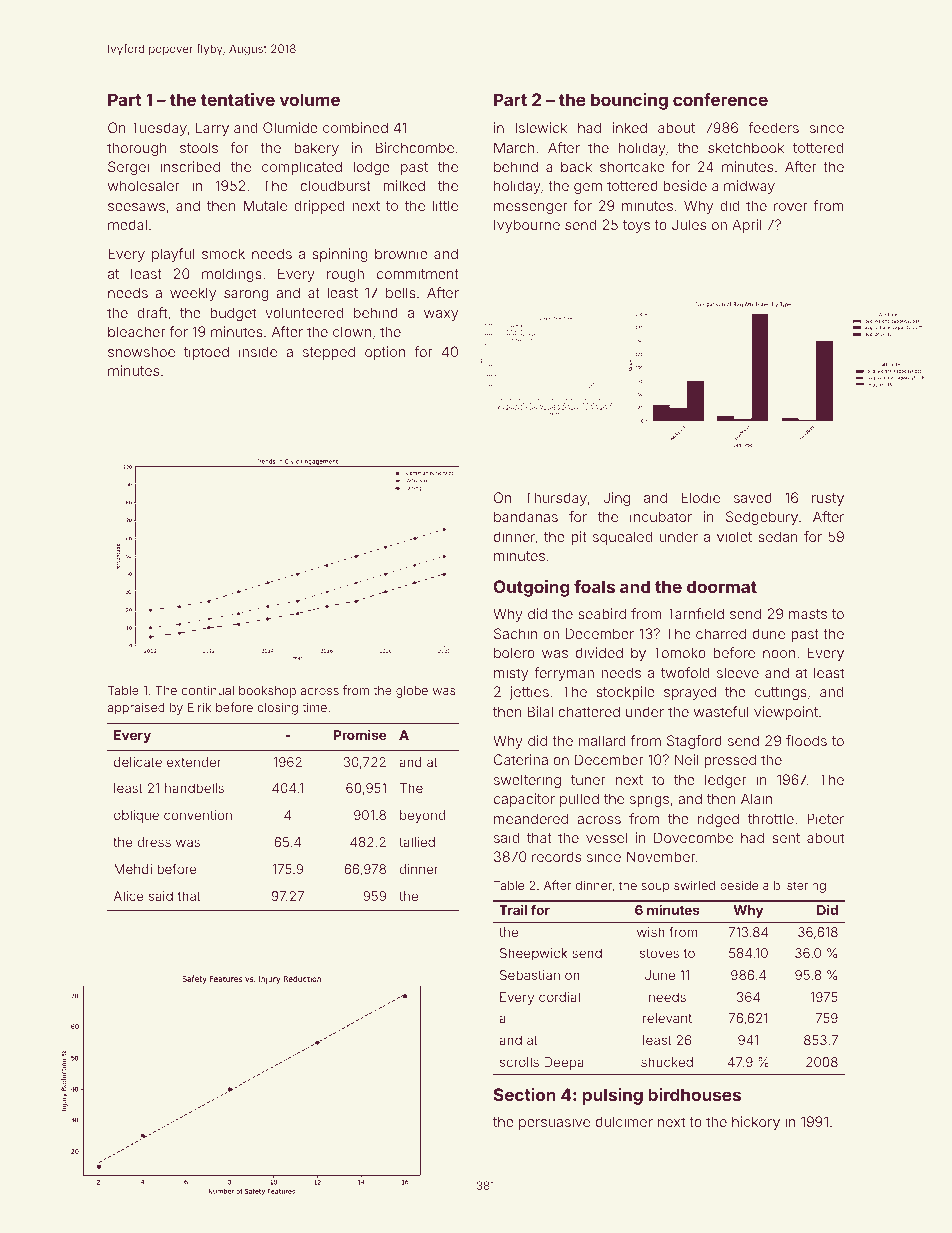 The image size is (952, 1233). I want to click on bouncing, so click(629, 101).
